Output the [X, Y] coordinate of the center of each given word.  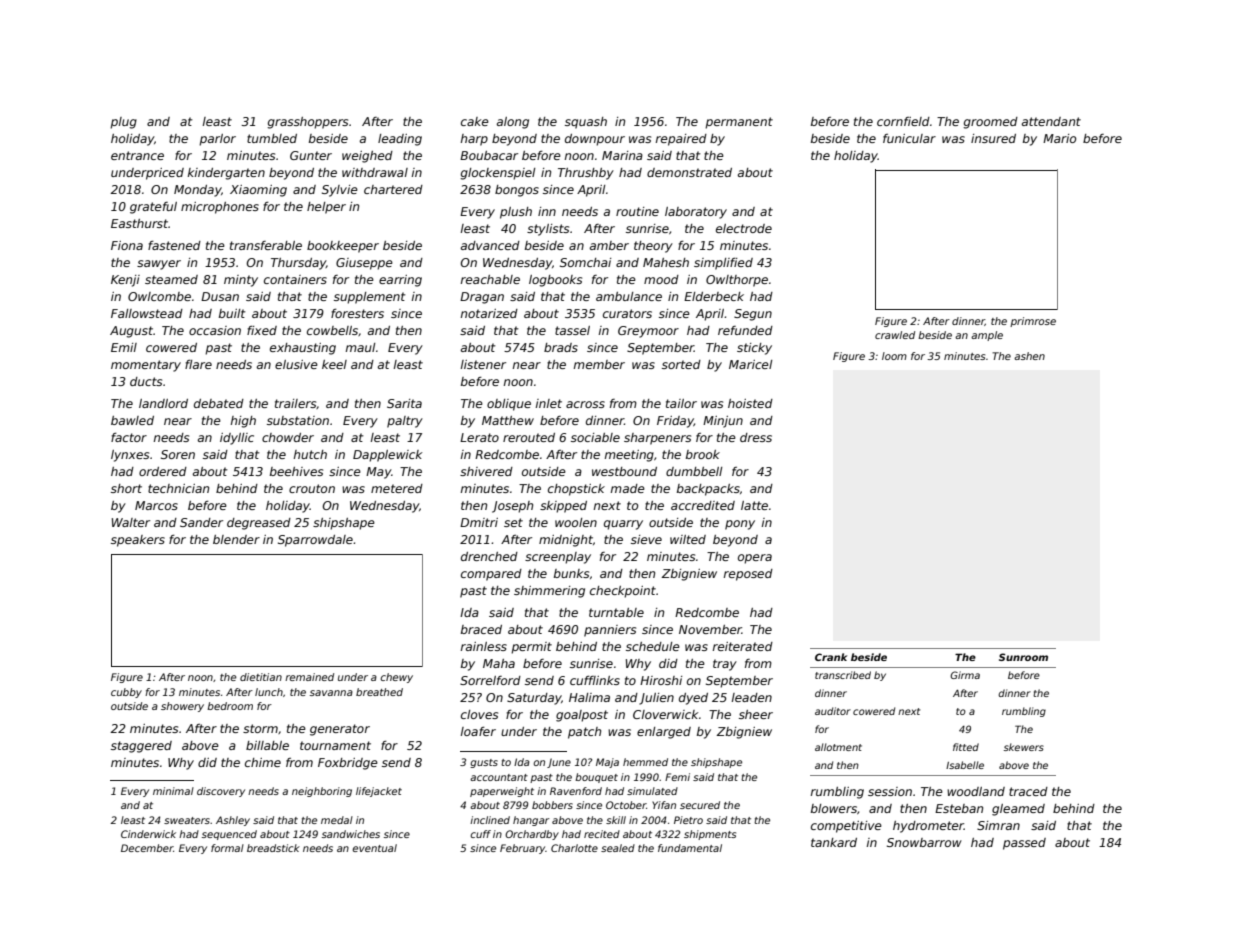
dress [756, 437]
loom [894, 356]
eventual [375, 848]
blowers [834, 808]
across [585, 404]
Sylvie [340, 191]
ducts [146, 381]
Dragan [482, 298]
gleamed [1018, 810]
